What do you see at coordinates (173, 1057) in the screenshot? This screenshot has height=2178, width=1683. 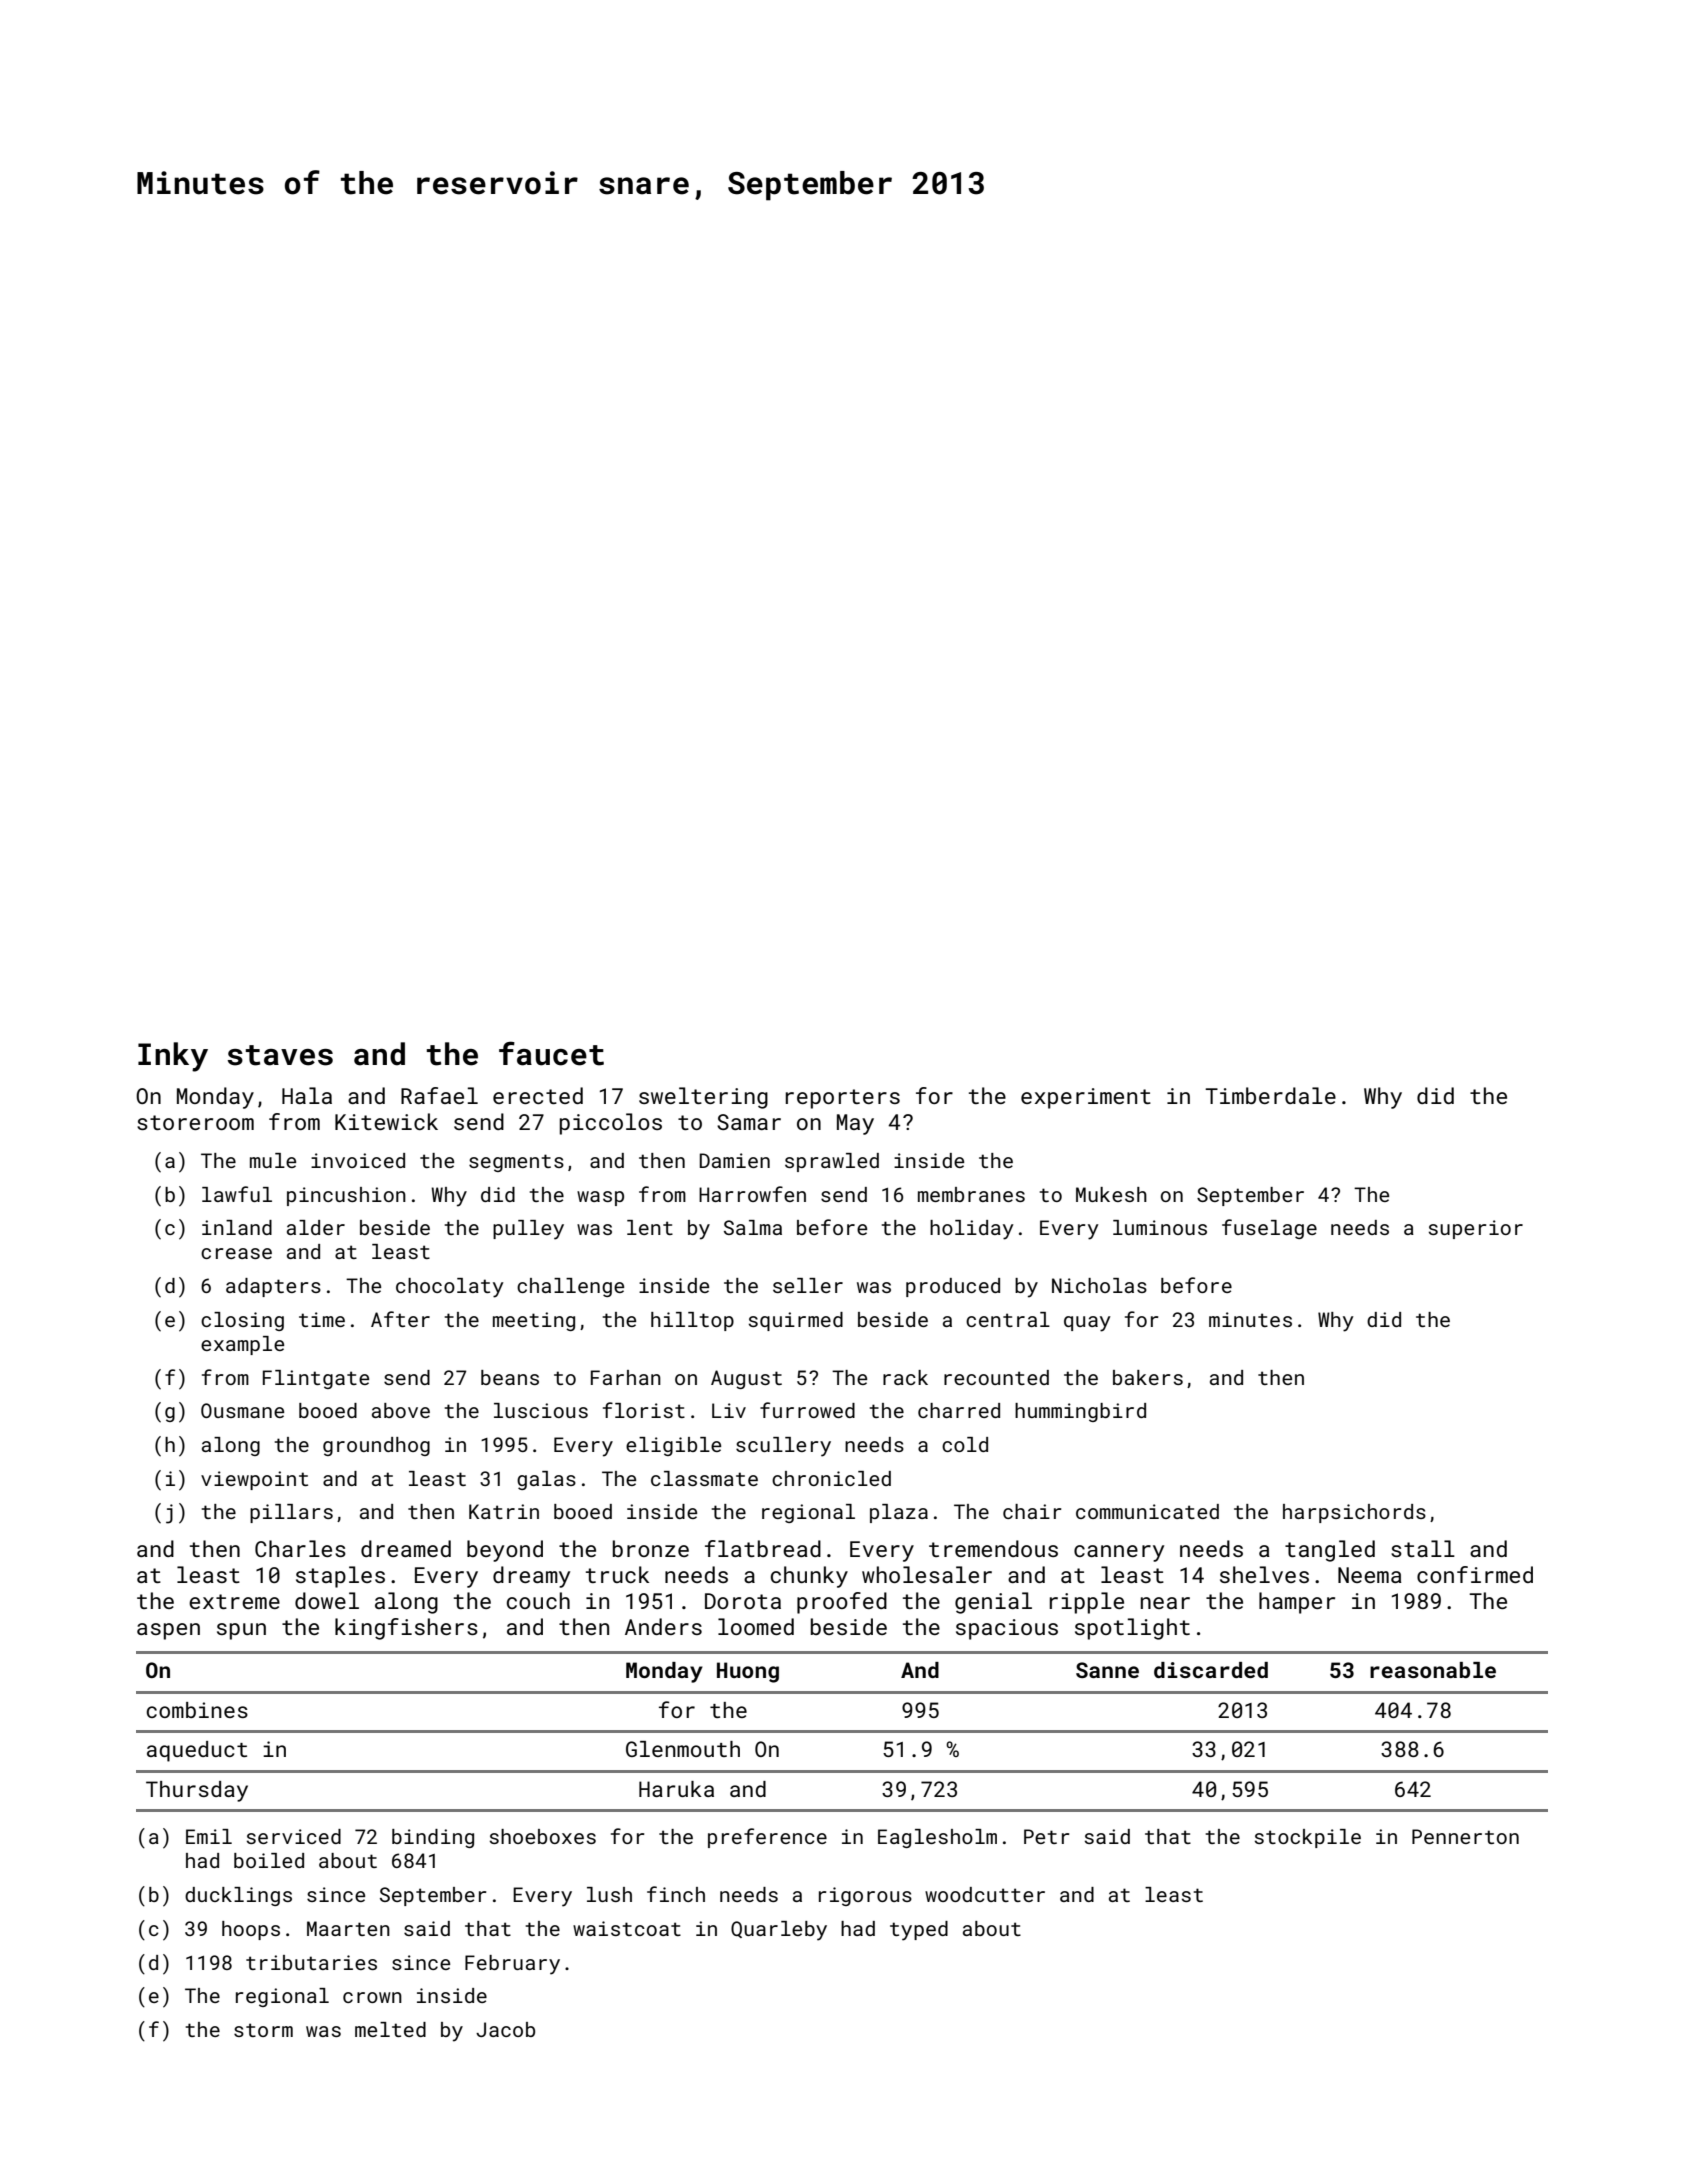 I see `Inky` at bounding box center [173, 1057].
